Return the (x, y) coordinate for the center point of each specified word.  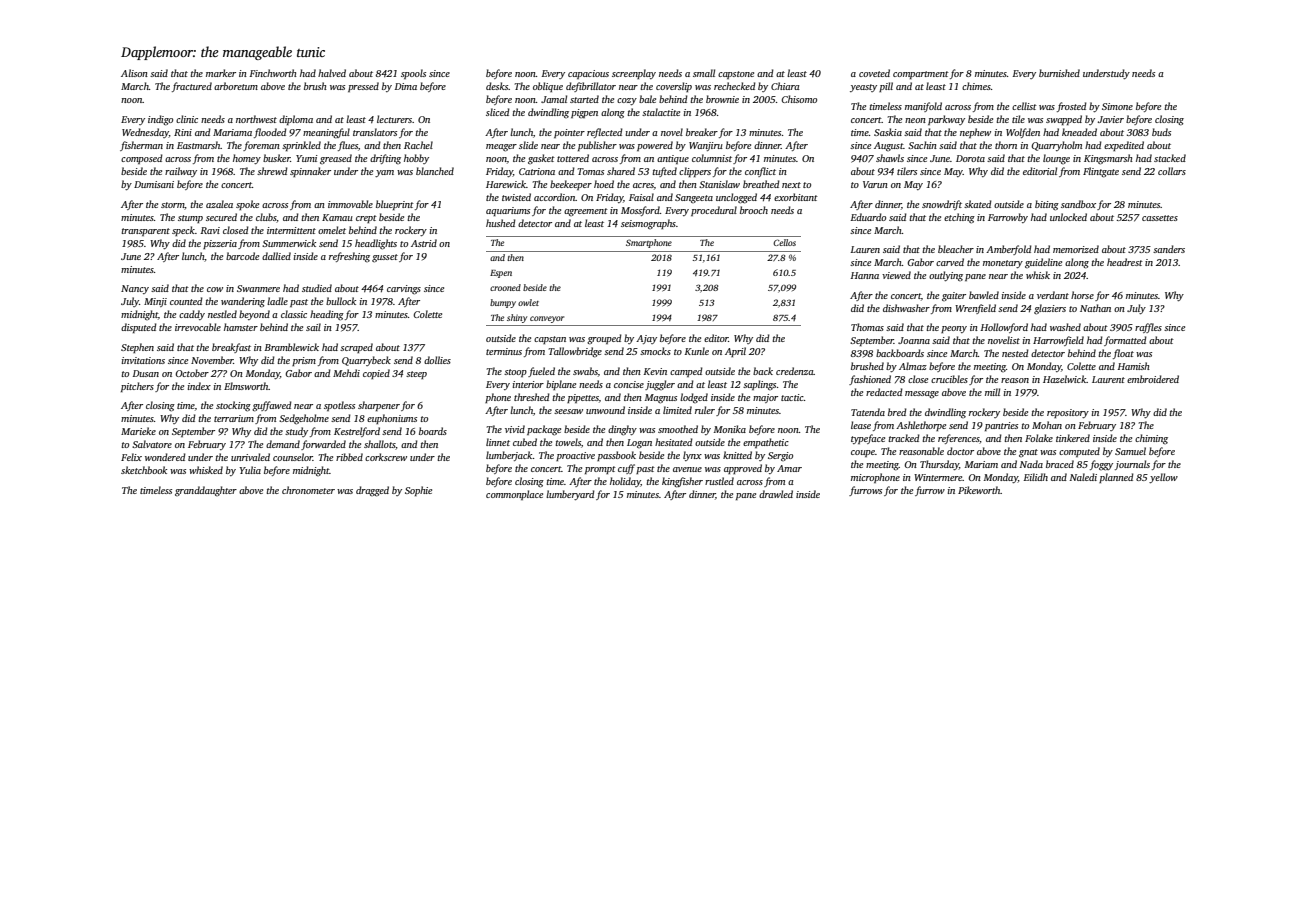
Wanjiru (706, 146)
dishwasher (906, 308)
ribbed (349, 457)
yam (384, 173)
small (704, 73)
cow (215, 289)
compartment (921, 75)
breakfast (231, 348)
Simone (1117, 106)
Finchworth (273, 73)
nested (1015, 353)
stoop (515, 373)
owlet (528, 302)
